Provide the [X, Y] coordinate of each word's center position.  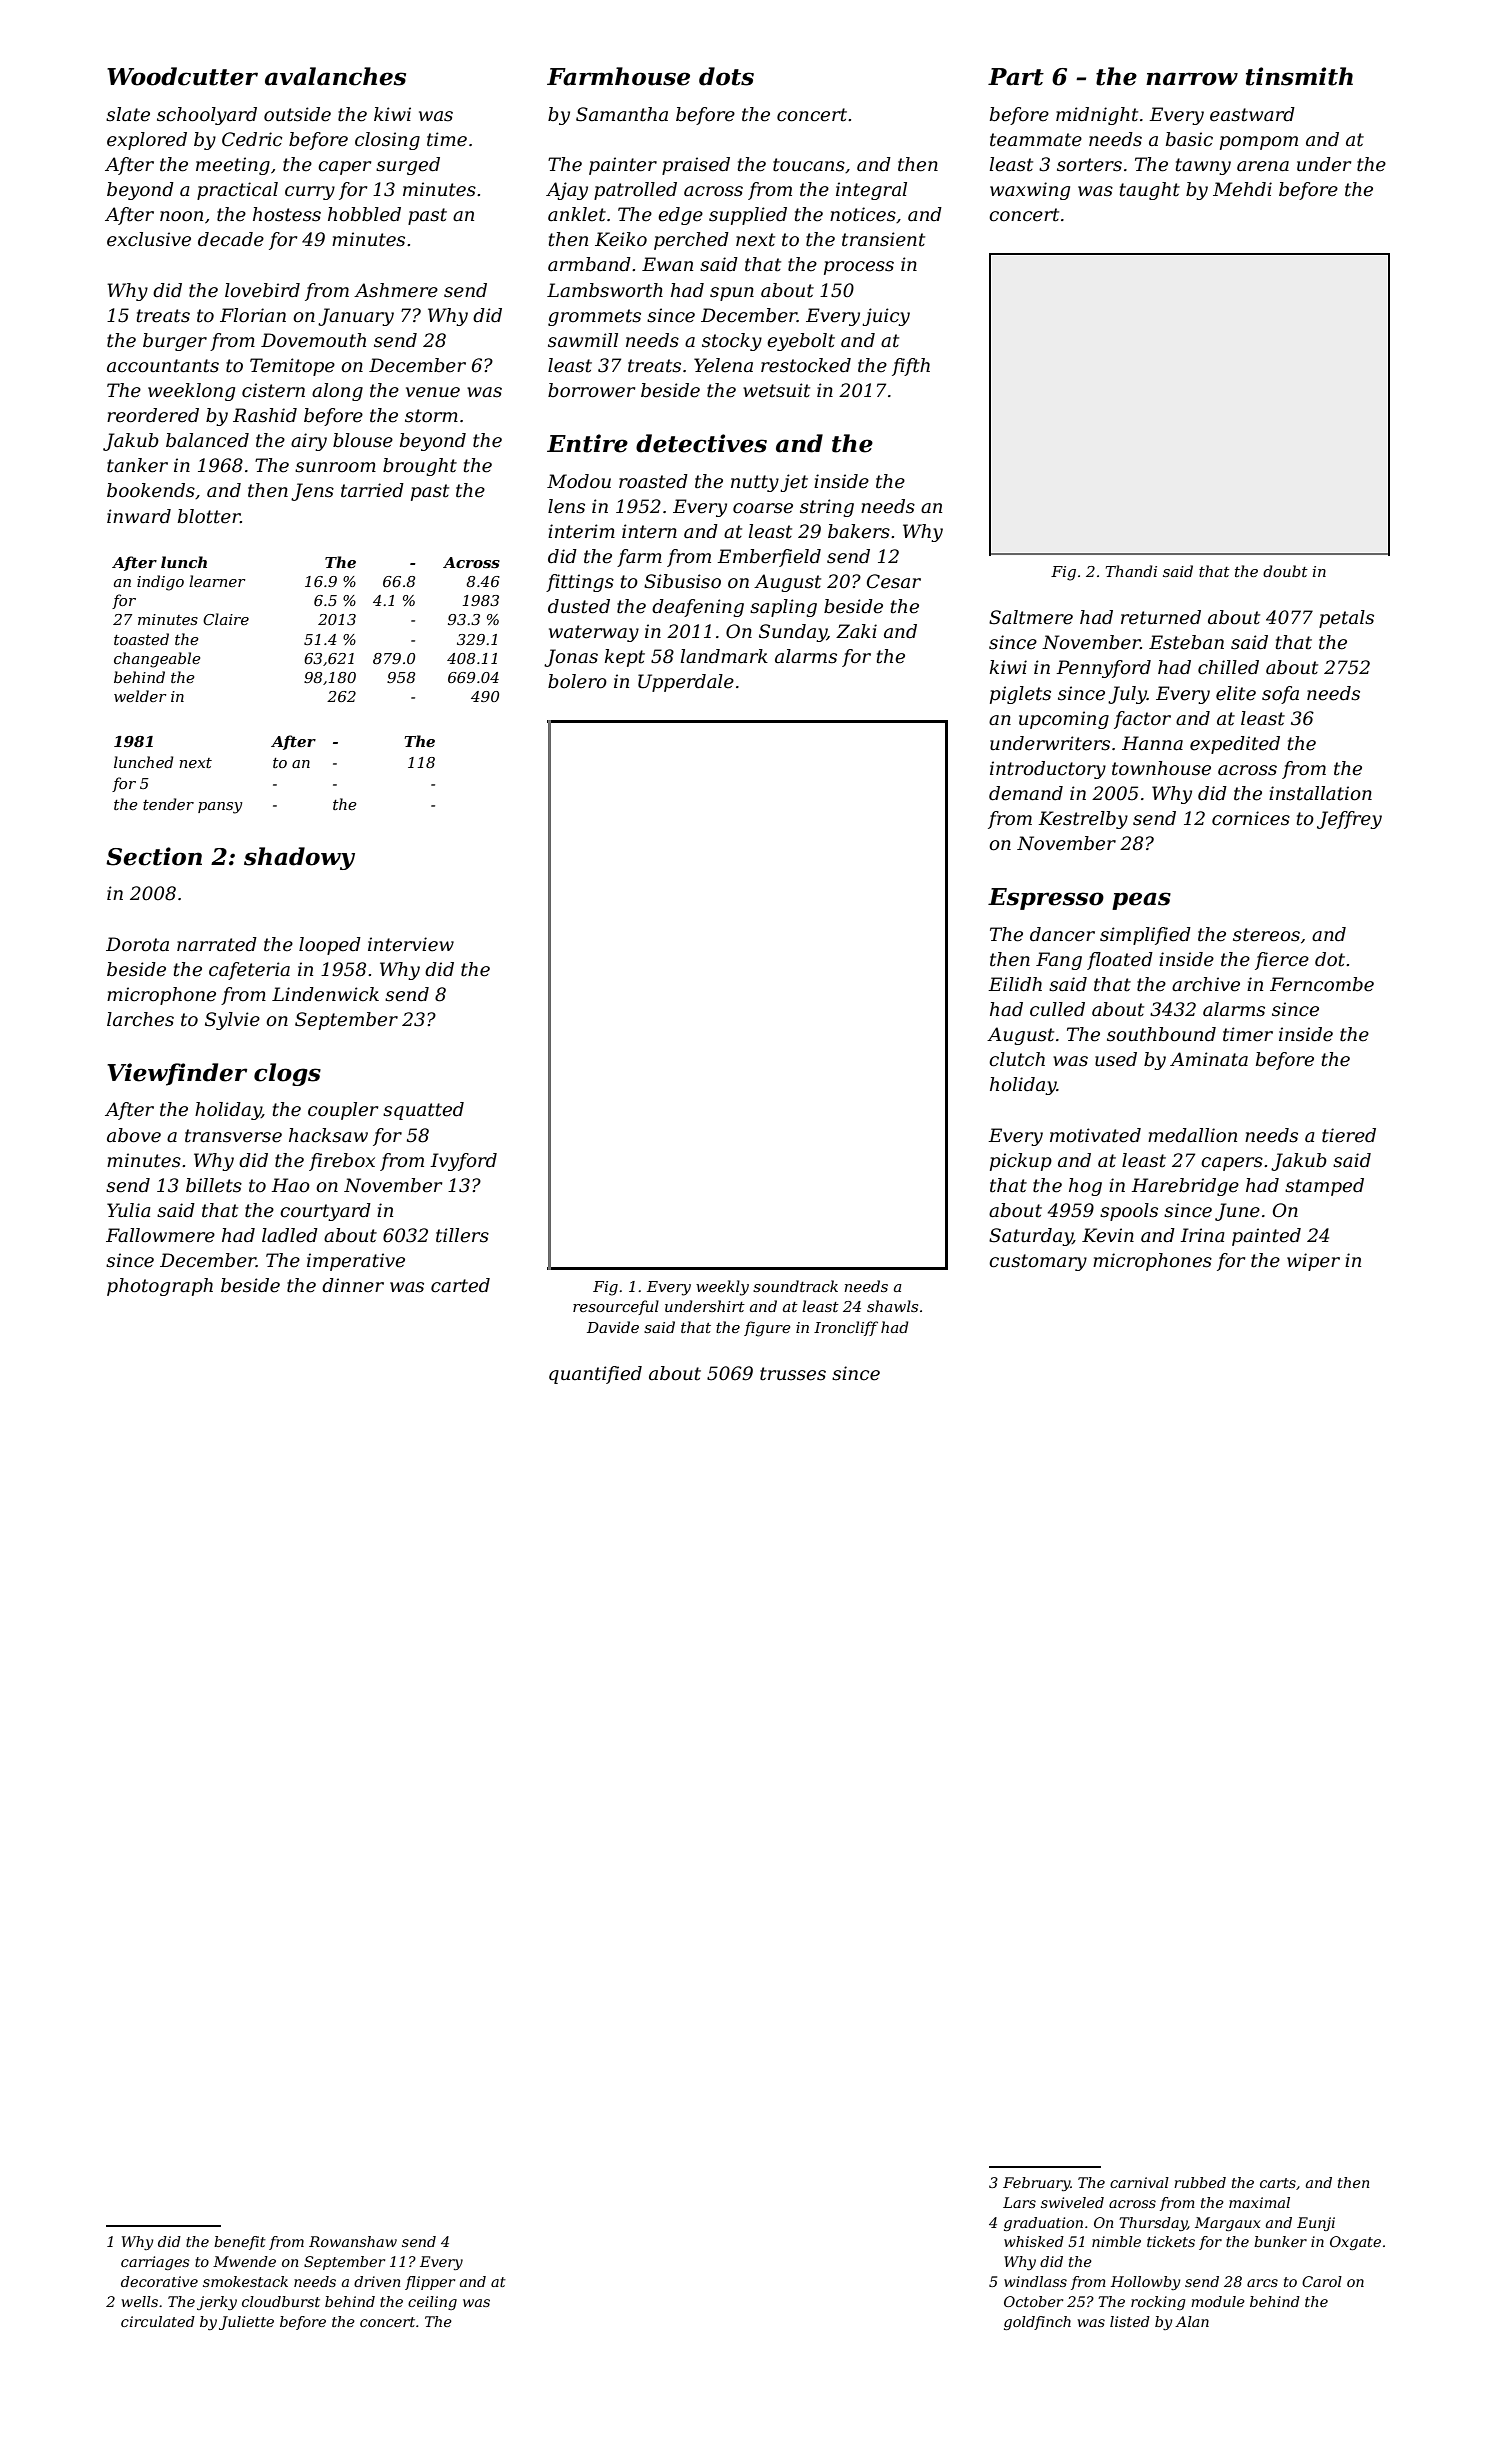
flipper [430, 2283]
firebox [342, 1162]
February [1036, 2184]
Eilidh [1015, 984]
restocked [806, 365]
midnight [1097, 116]
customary [1038, 1262]
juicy [886, 317]
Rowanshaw [353, 2241]
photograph [160, 1287]
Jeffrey [1349, 820]
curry [310, 193]
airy [309, 442]
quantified [595, 1375]
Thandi [1131, 571]
